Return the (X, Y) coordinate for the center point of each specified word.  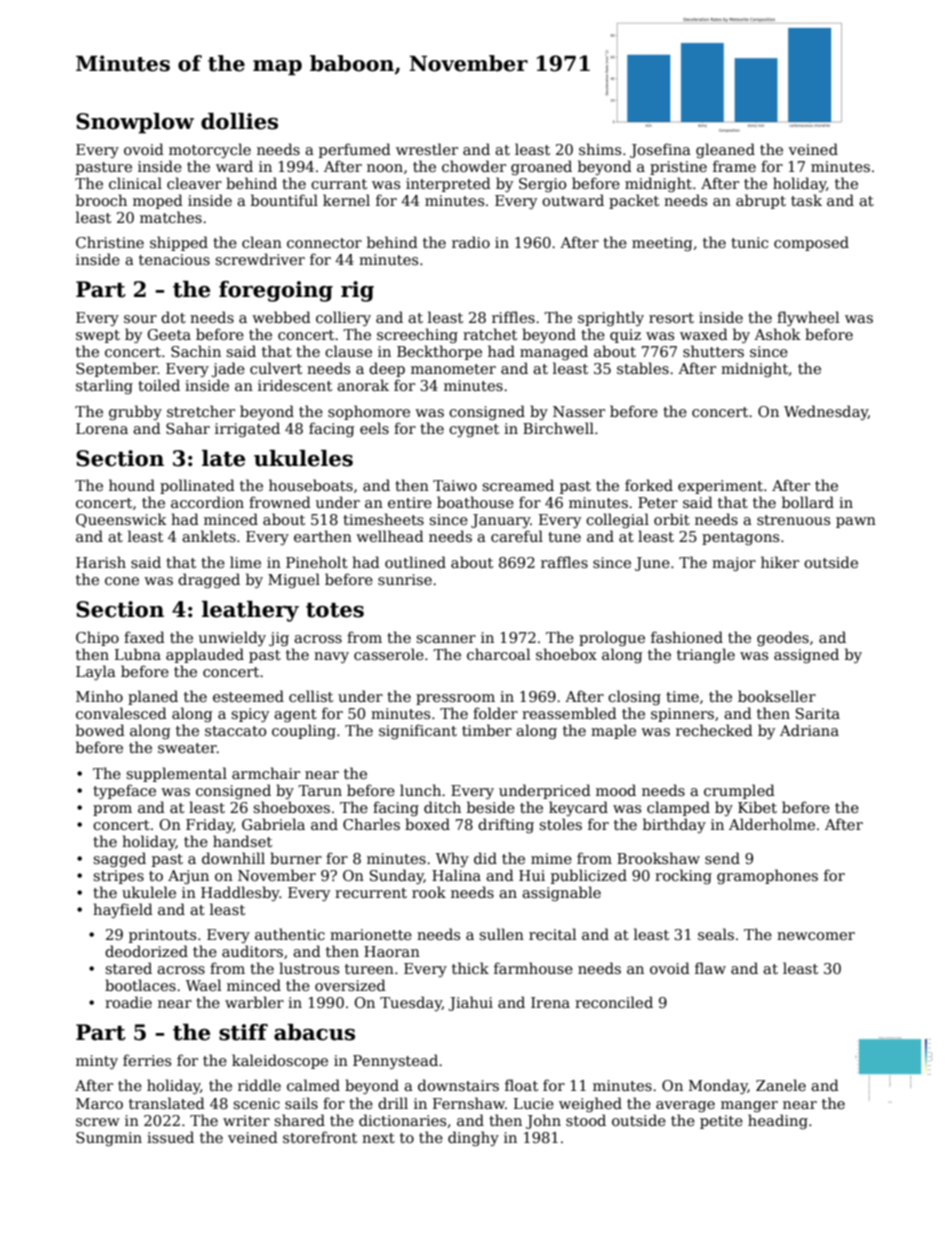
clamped (678, 808)
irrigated (247, 429)
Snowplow (135, 123)
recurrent (371, 893)
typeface (124, 791)
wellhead (390, 536)
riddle (259, 1085)
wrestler (427, 149)
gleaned (725, 150)
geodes (783, 638)
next (378, 1138)
